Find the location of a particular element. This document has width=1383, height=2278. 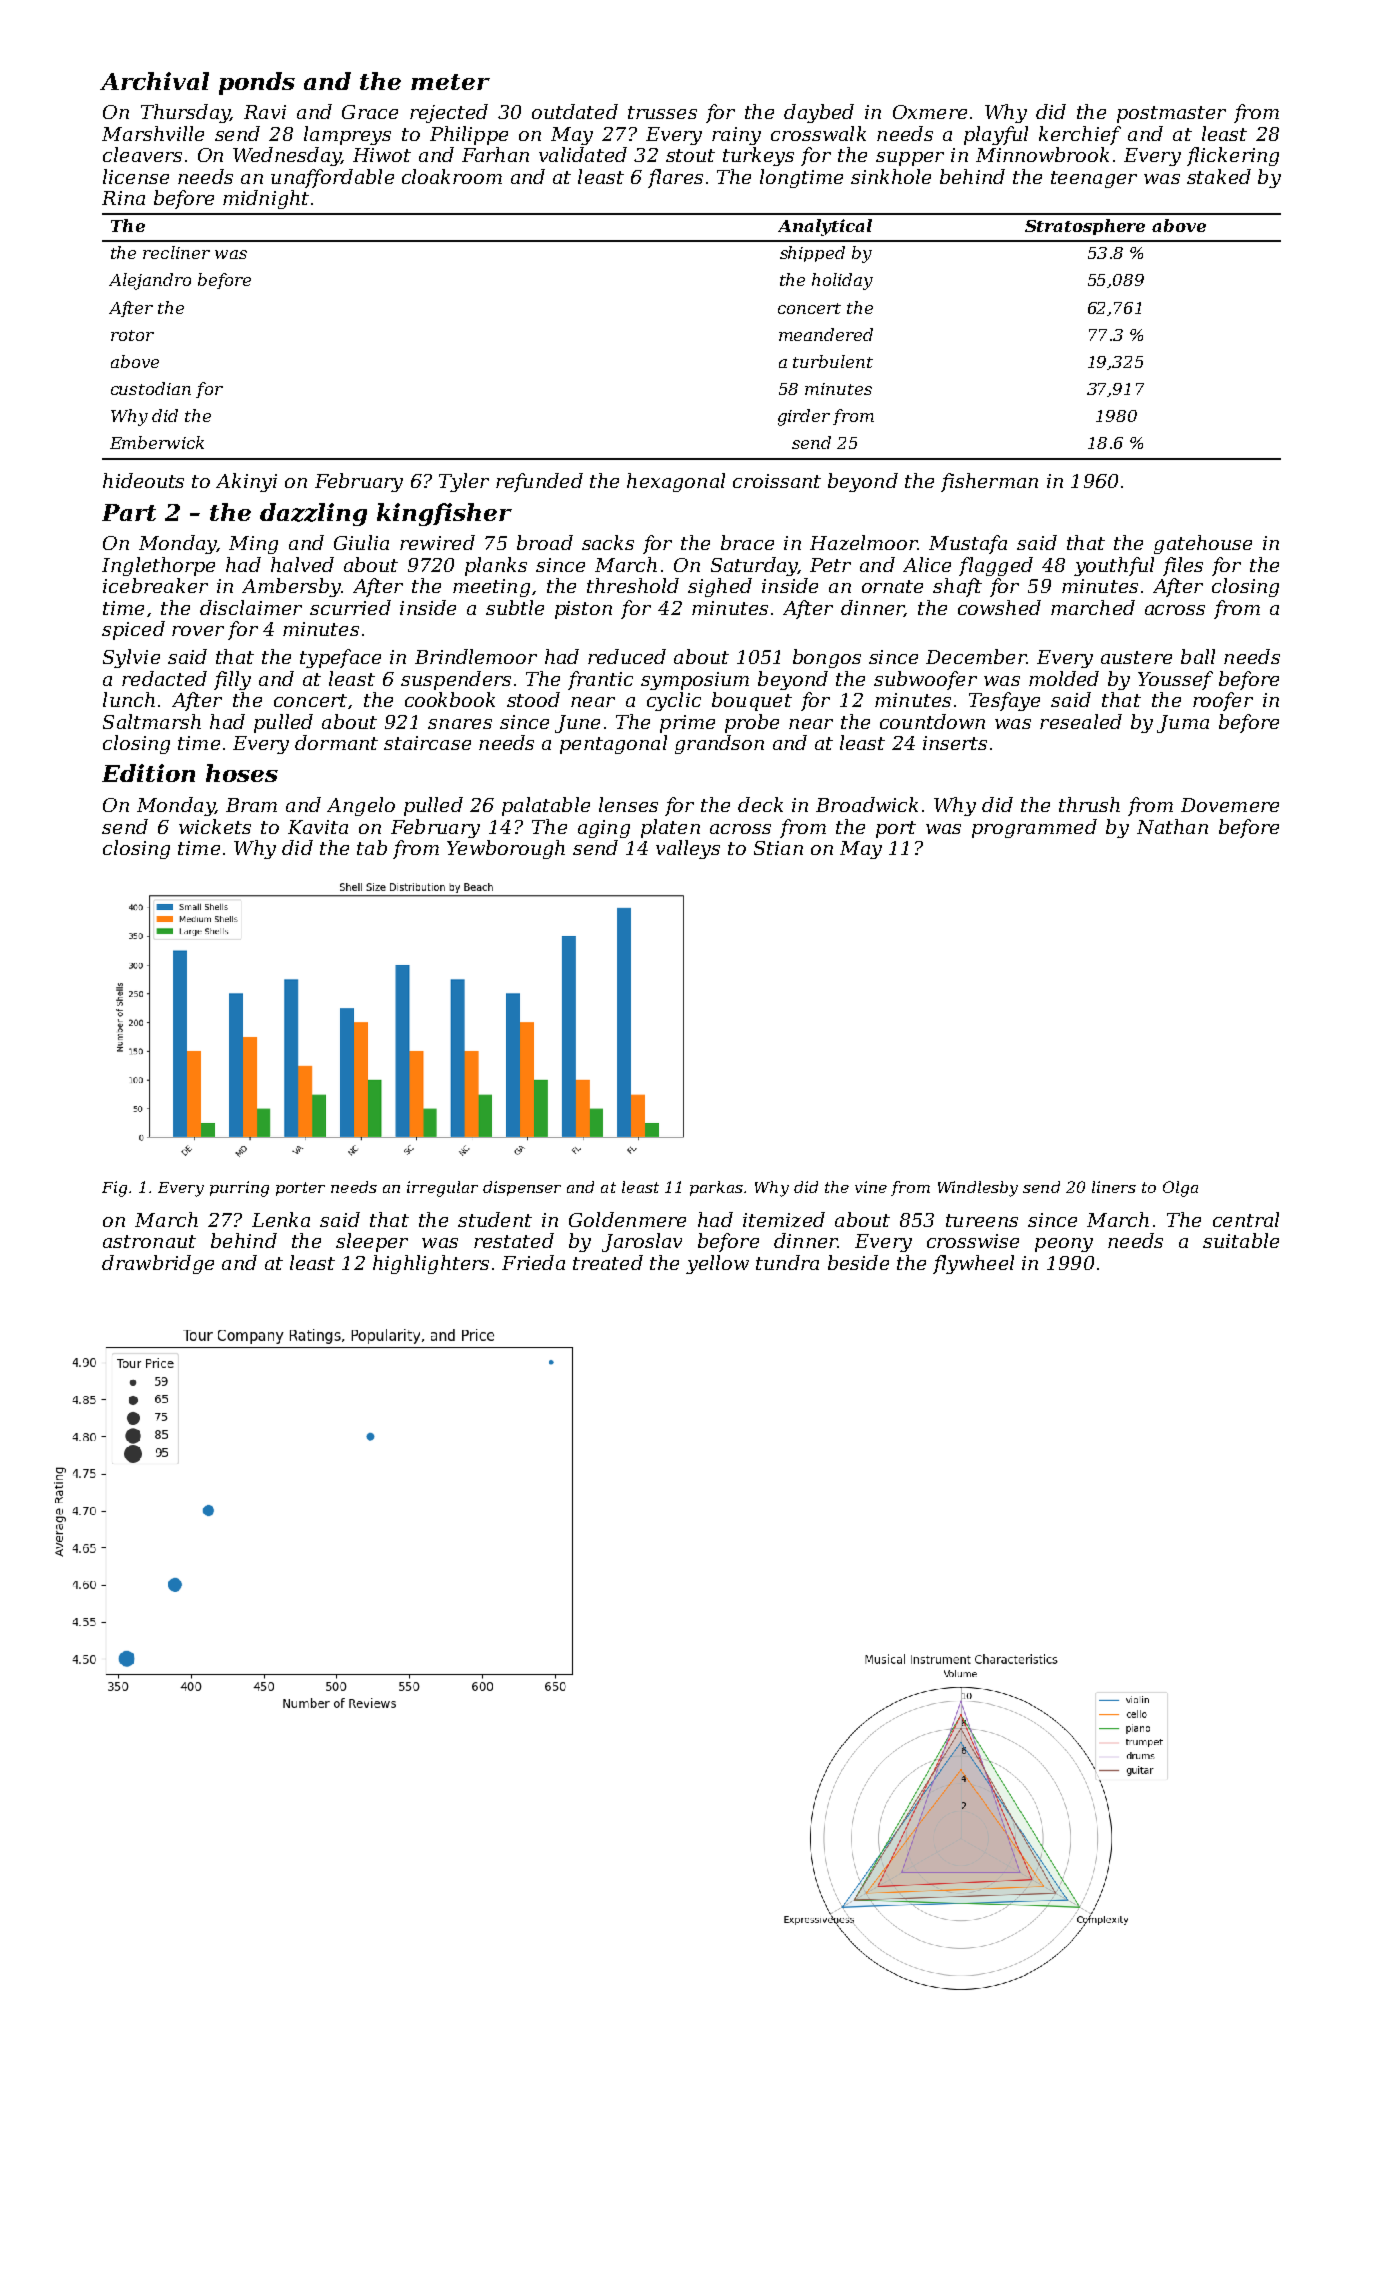

gatehouse is located at coordinates (1203, 544).
